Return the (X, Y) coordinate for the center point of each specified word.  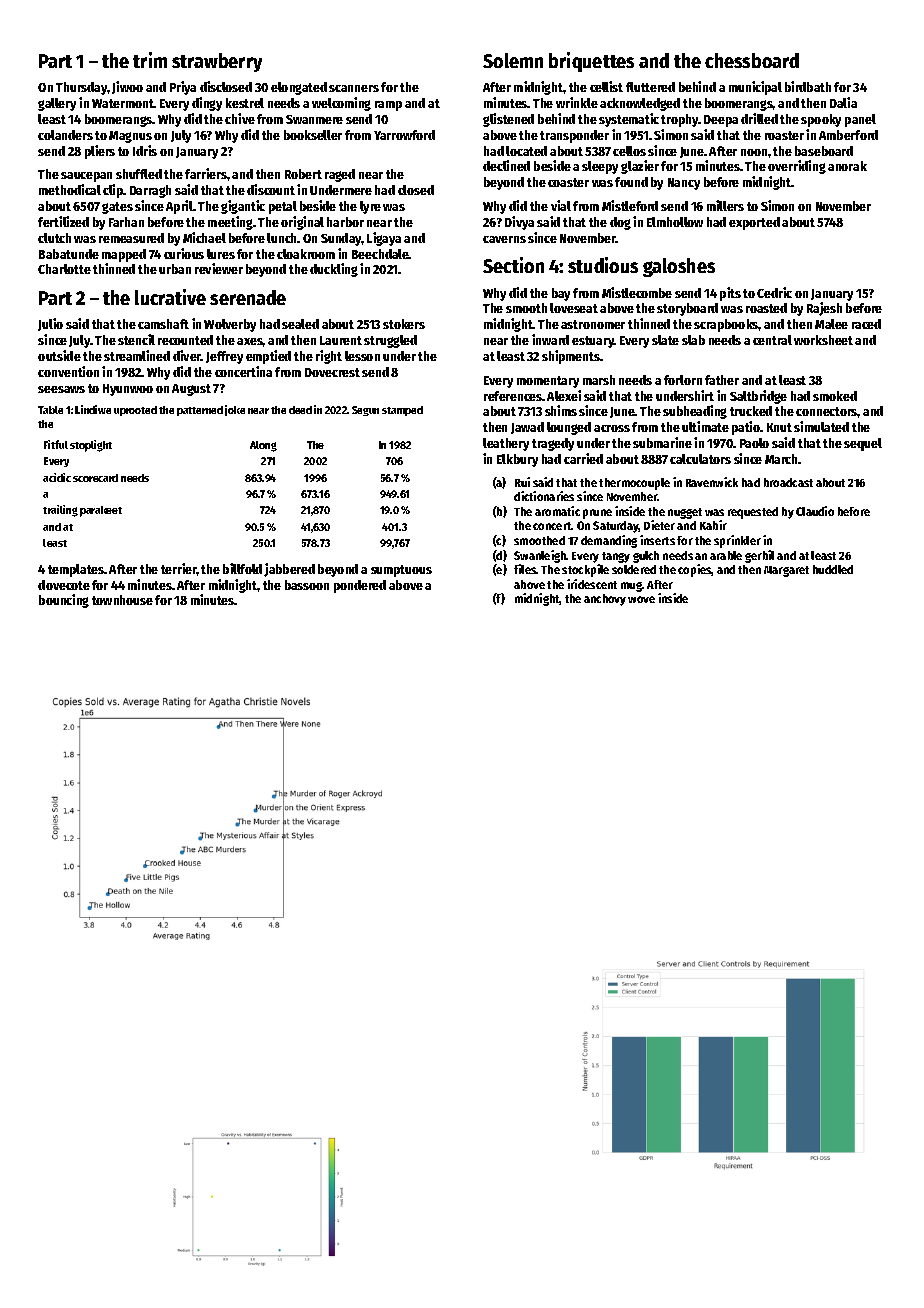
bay (561, 294)
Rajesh (824, 309)
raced (866, 324)
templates (76, 570)
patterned (200, 411)
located (526, 151)
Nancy (684, 184)
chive (240, 118)
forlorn (683, 380)
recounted (185, 340)
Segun (365, 411)
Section (513, 265)
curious (184, 253)
